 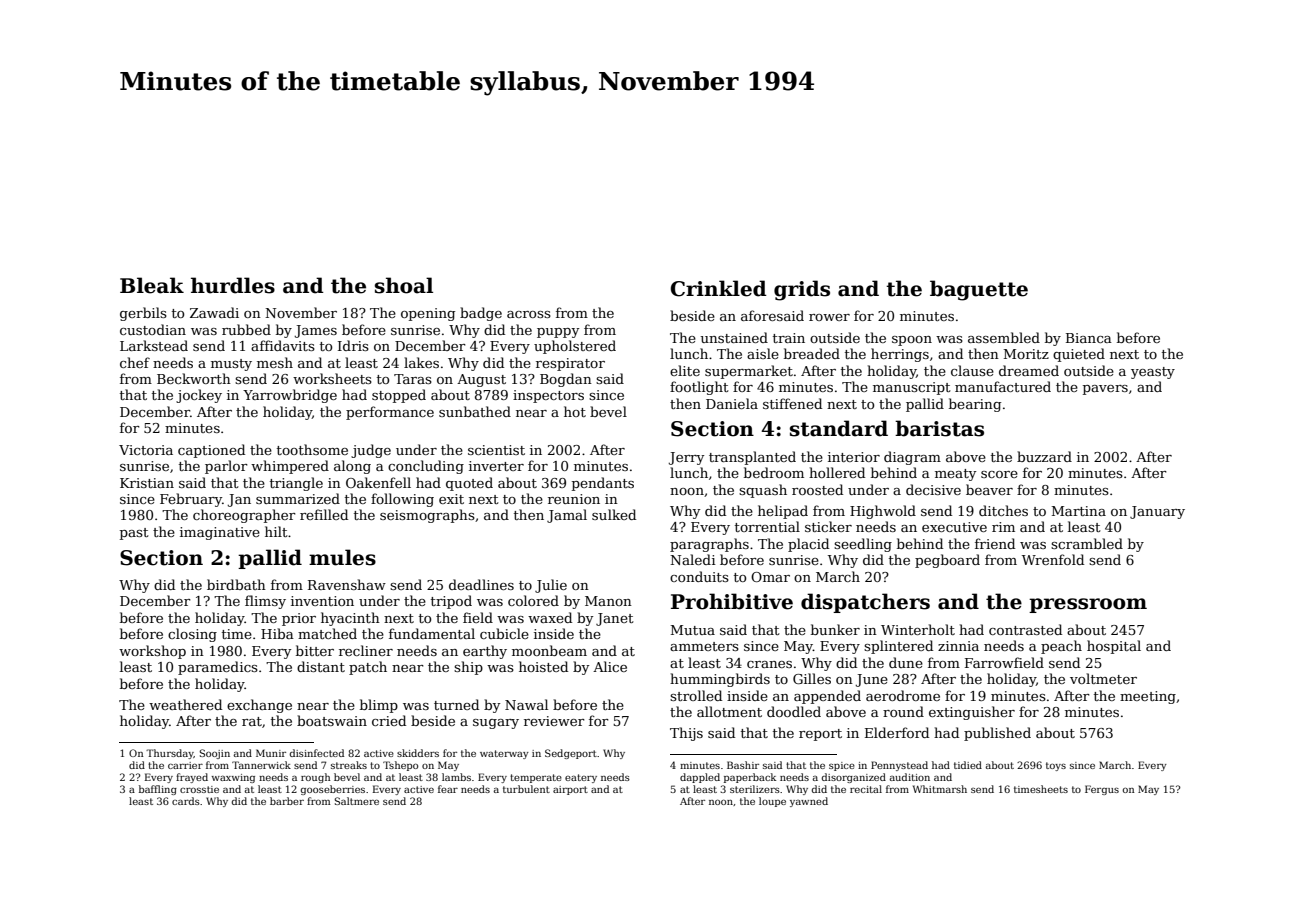 What do you see at coordinates (772, 802) in the image?
I see `loupe` at bounding box center [772, 802].
